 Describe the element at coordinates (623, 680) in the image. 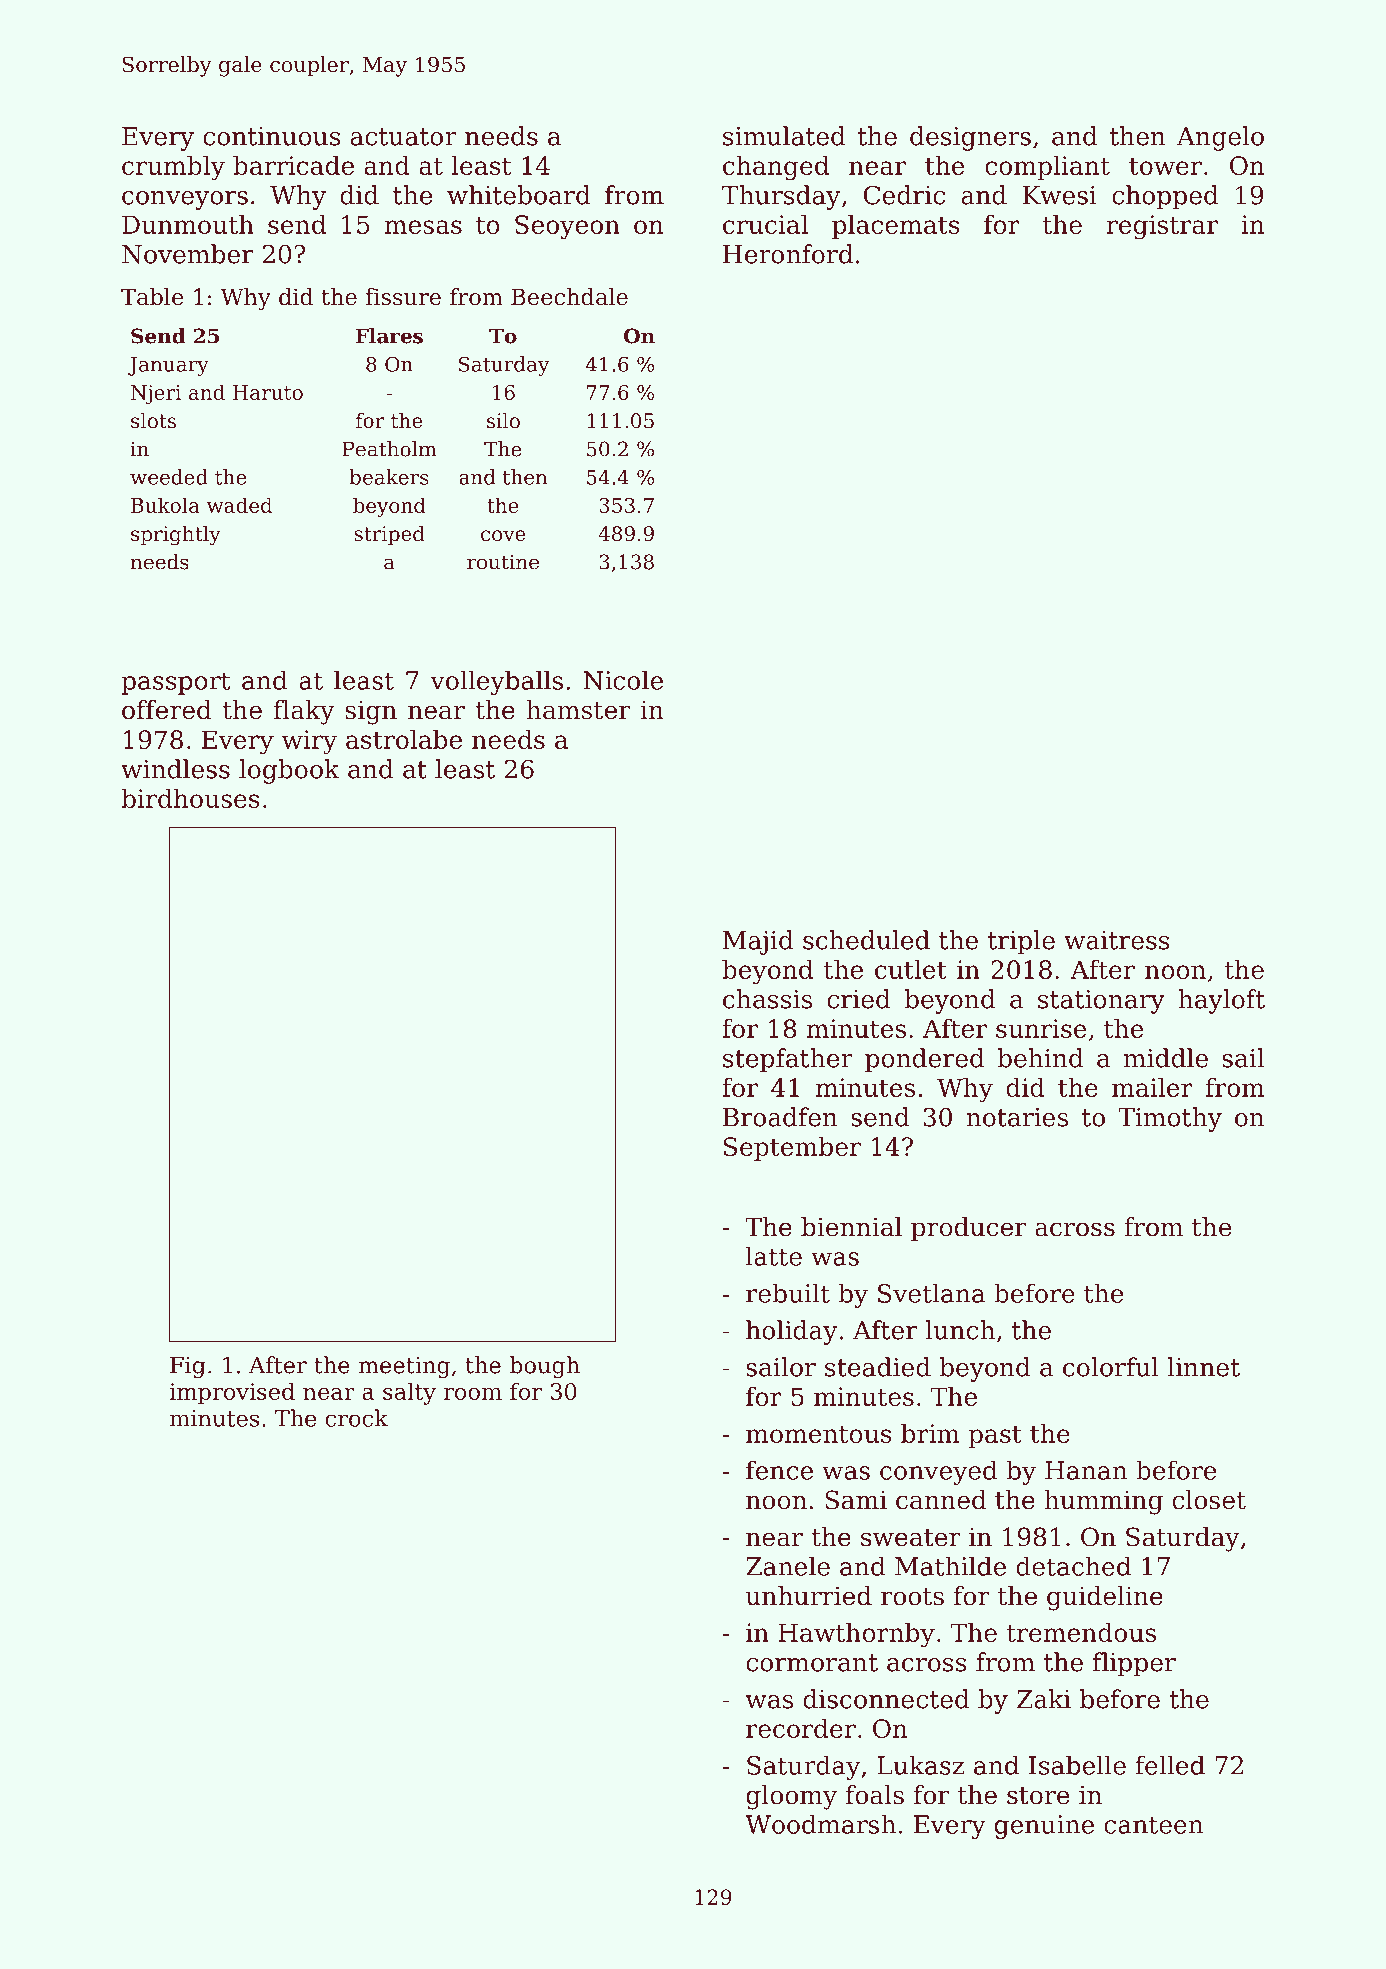

I see `Nicole` at that location.
